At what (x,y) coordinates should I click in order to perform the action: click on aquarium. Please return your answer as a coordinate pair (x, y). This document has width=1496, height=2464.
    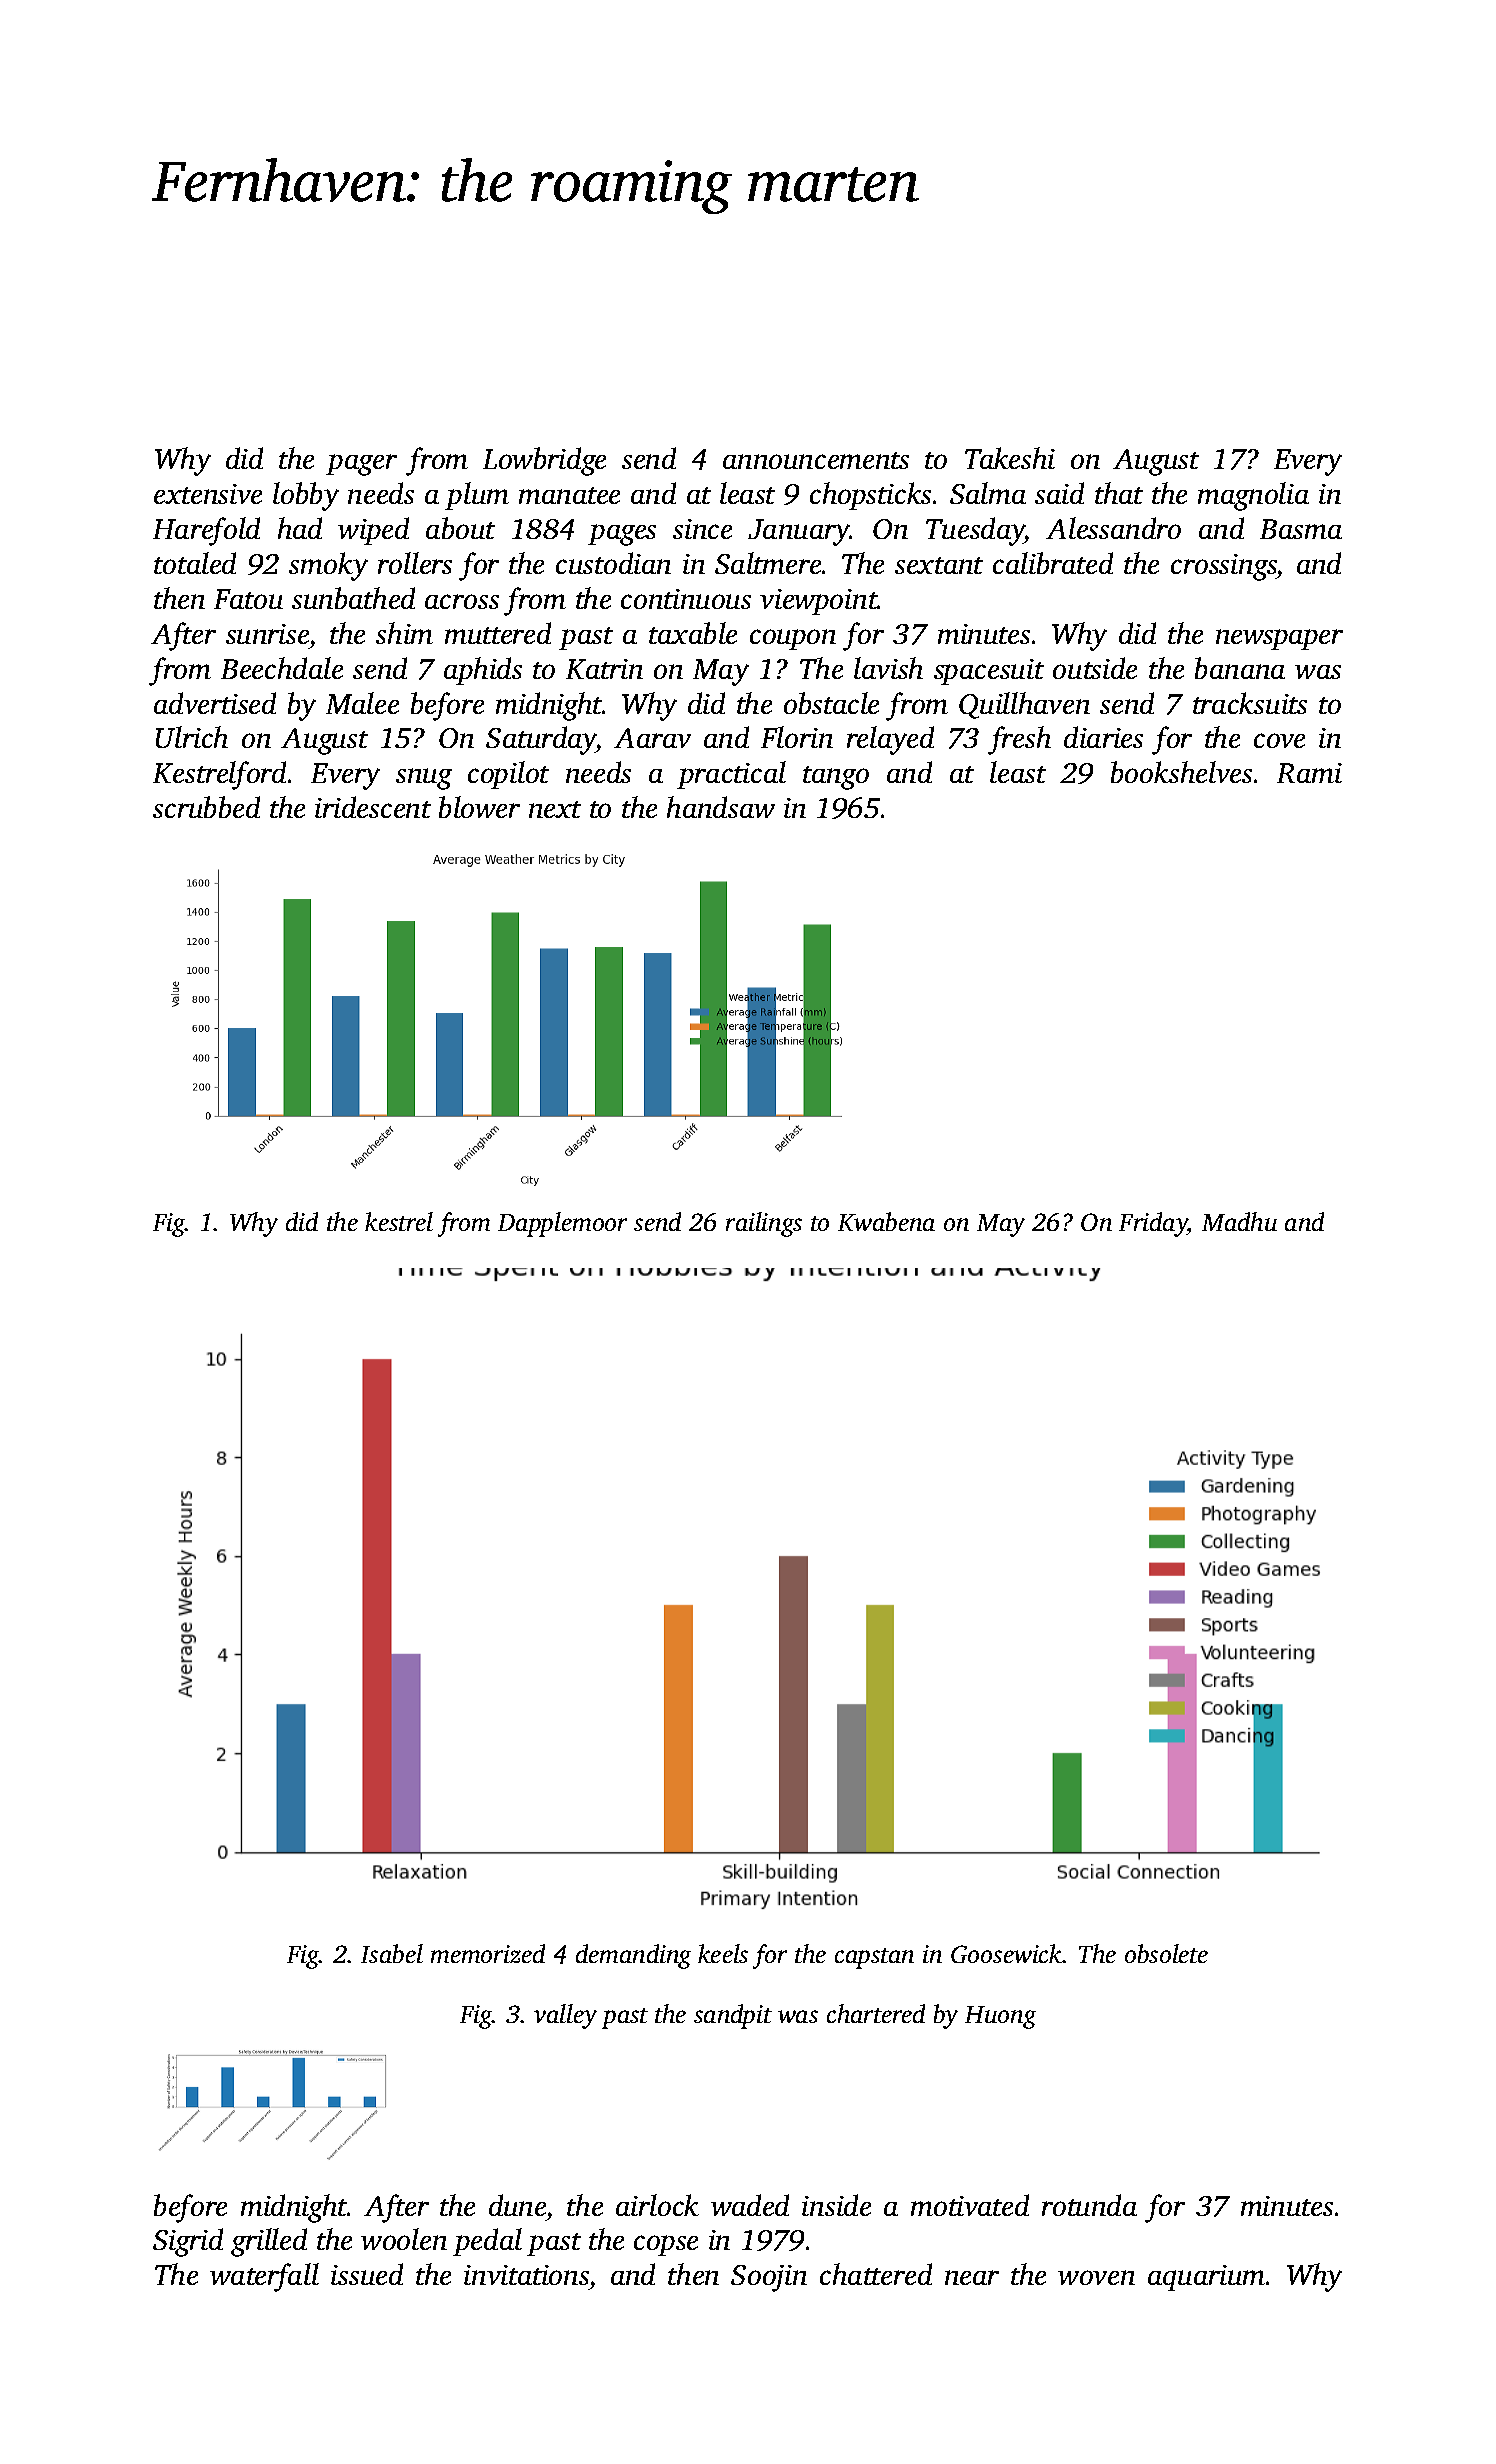
    Looking at the image, I should click on (1206, 2278).
